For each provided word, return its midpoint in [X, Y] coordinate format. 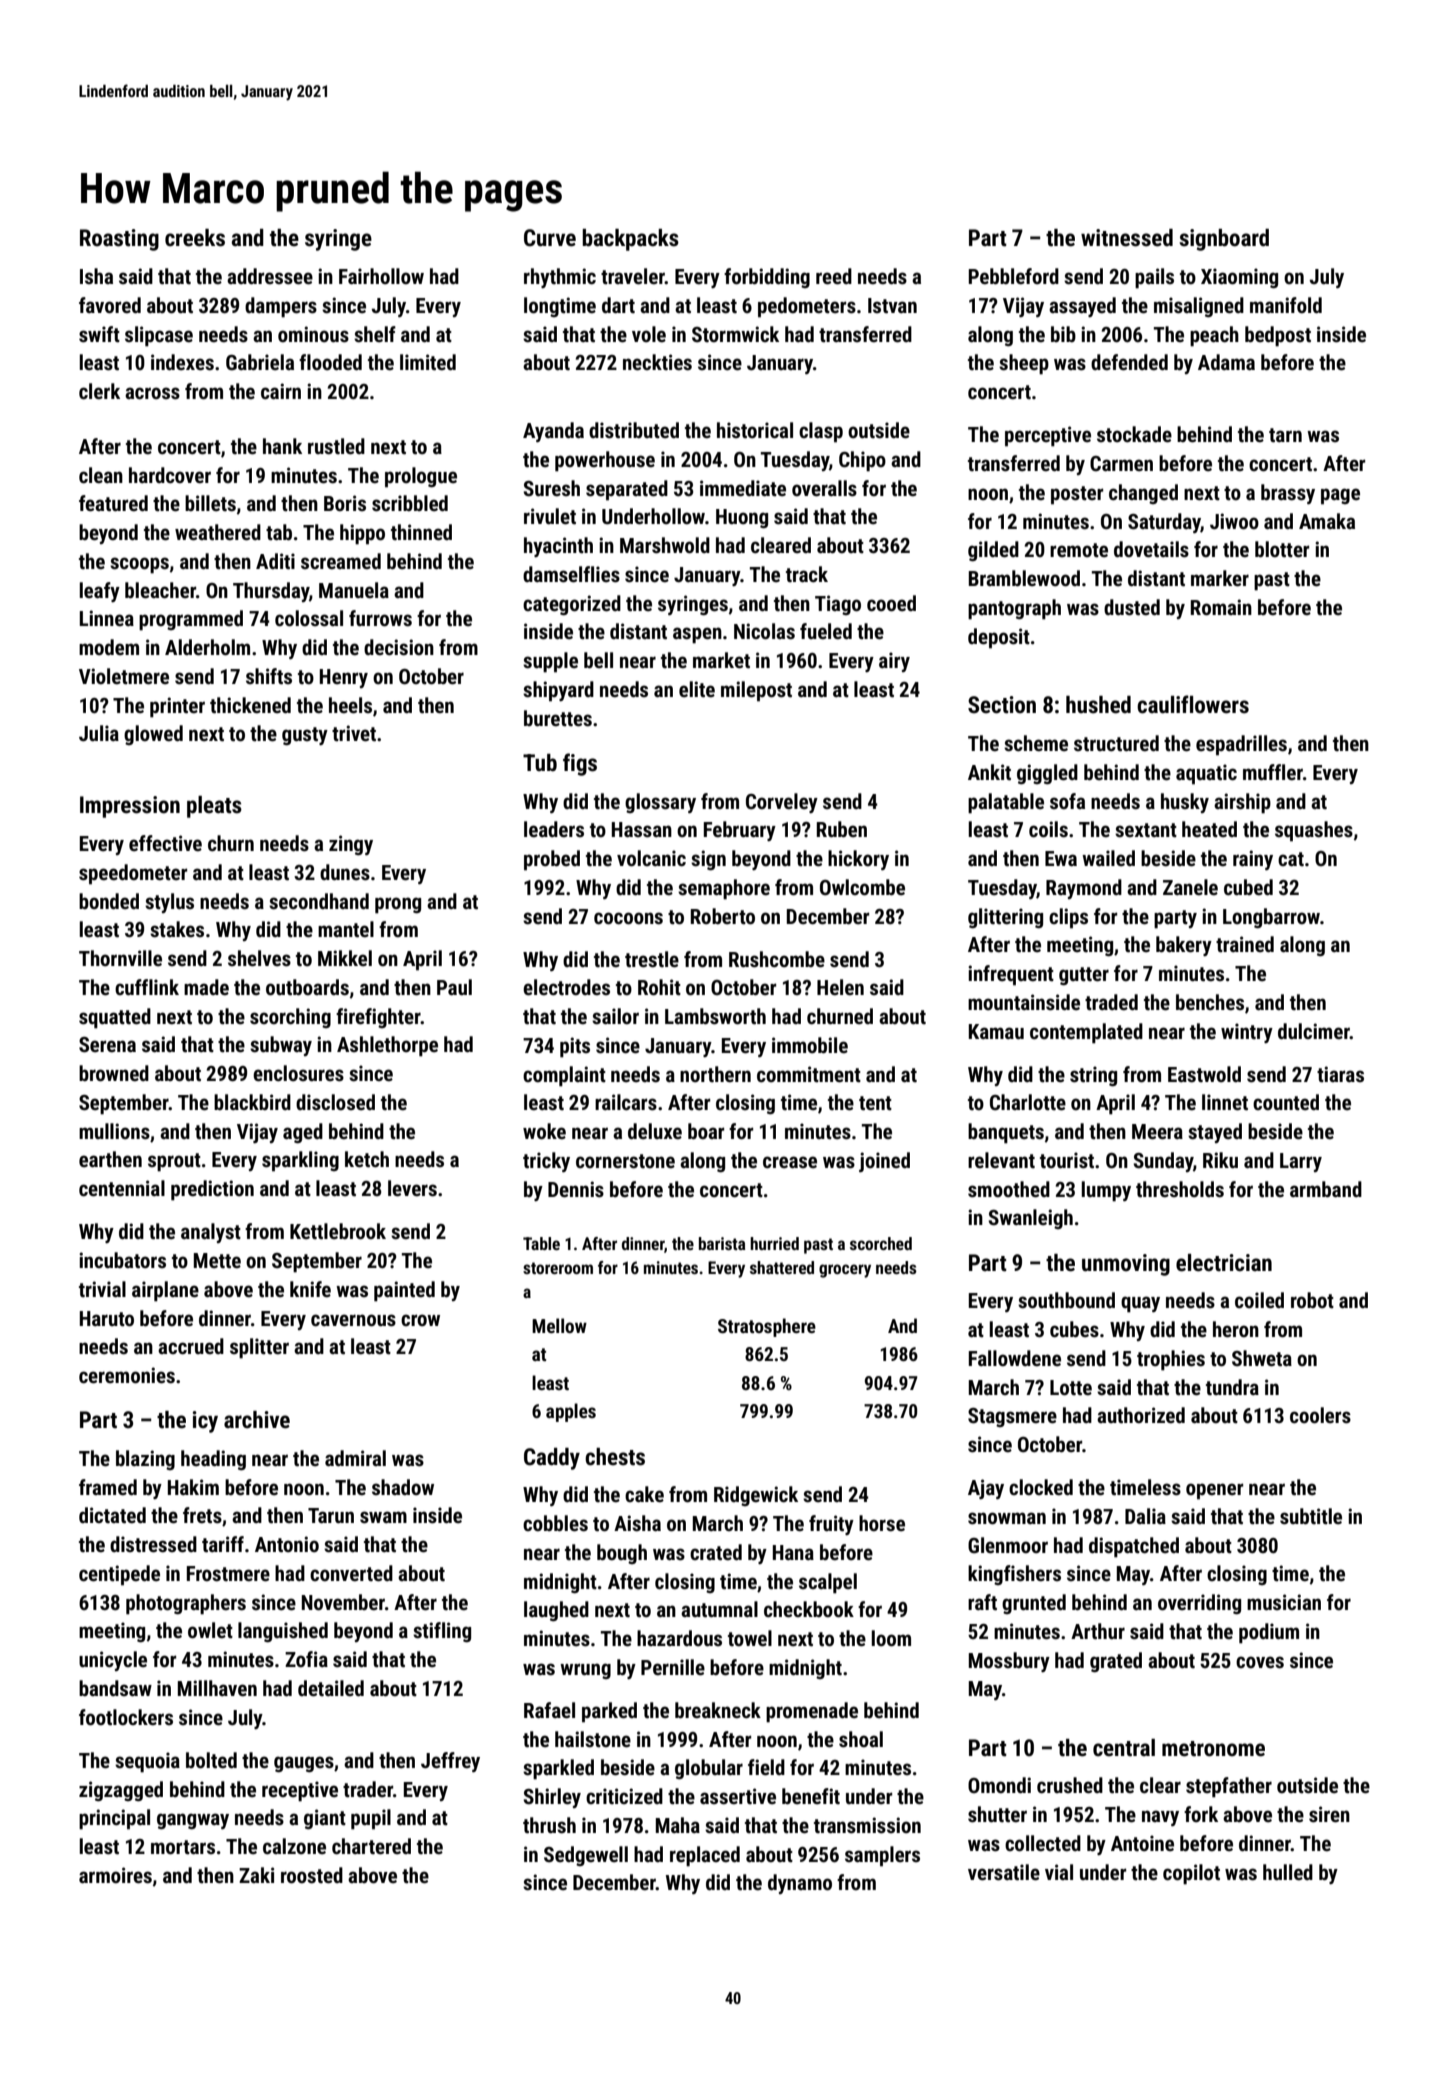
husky [1185, 803]
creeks [195, 238]
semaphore [724, 889]
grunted [1034, 1604]
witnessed [1127, 238]
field [766, 1767]
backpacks [630, 240]
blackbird [252, 1102]
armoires [115, 1875]
